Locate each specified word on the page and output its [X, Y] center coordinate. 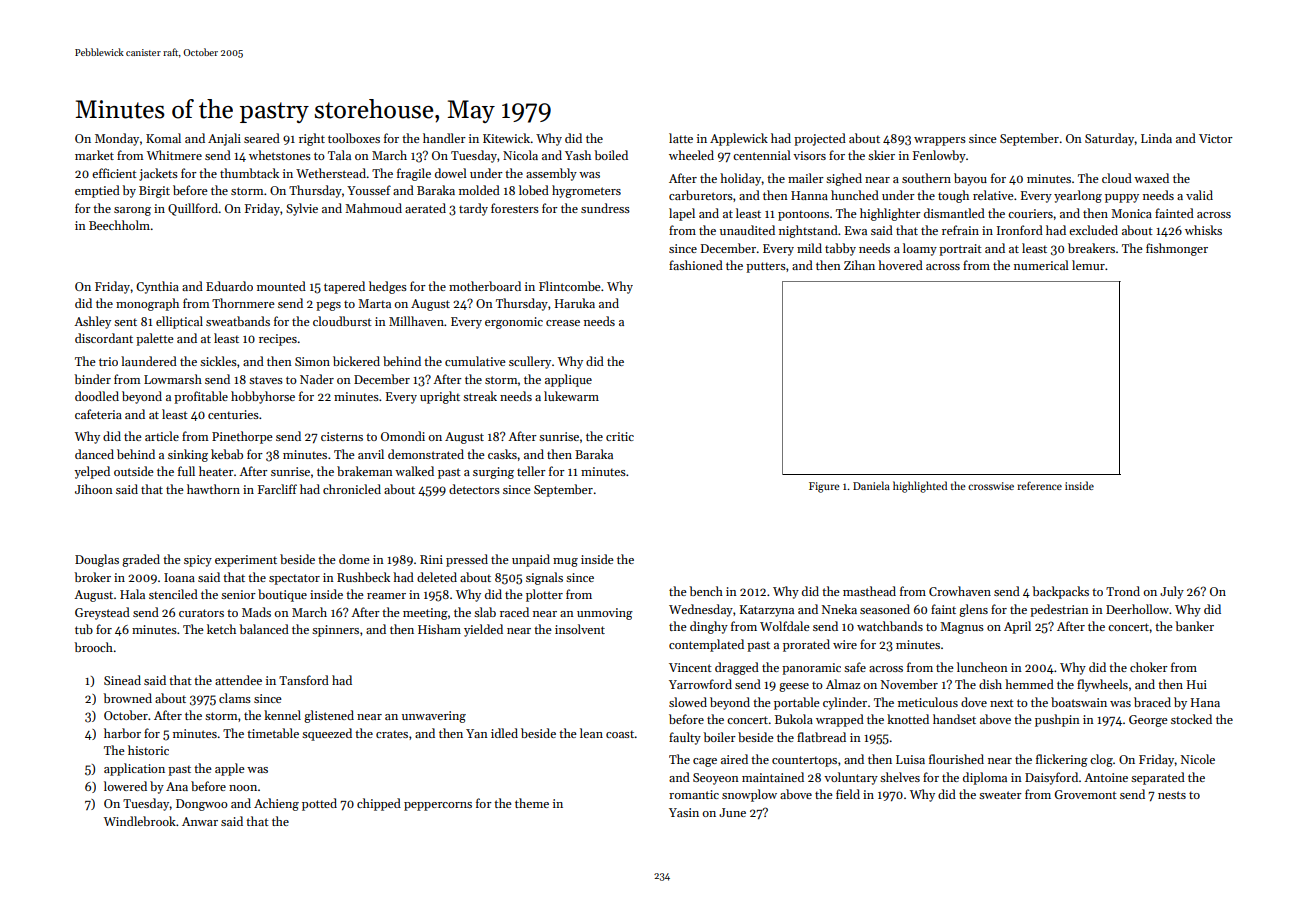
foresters [515, 208]
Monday [117, 139]
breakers [1091, 248]
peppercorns [438, 806]
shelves [900, 777]
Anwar [200, 821]
